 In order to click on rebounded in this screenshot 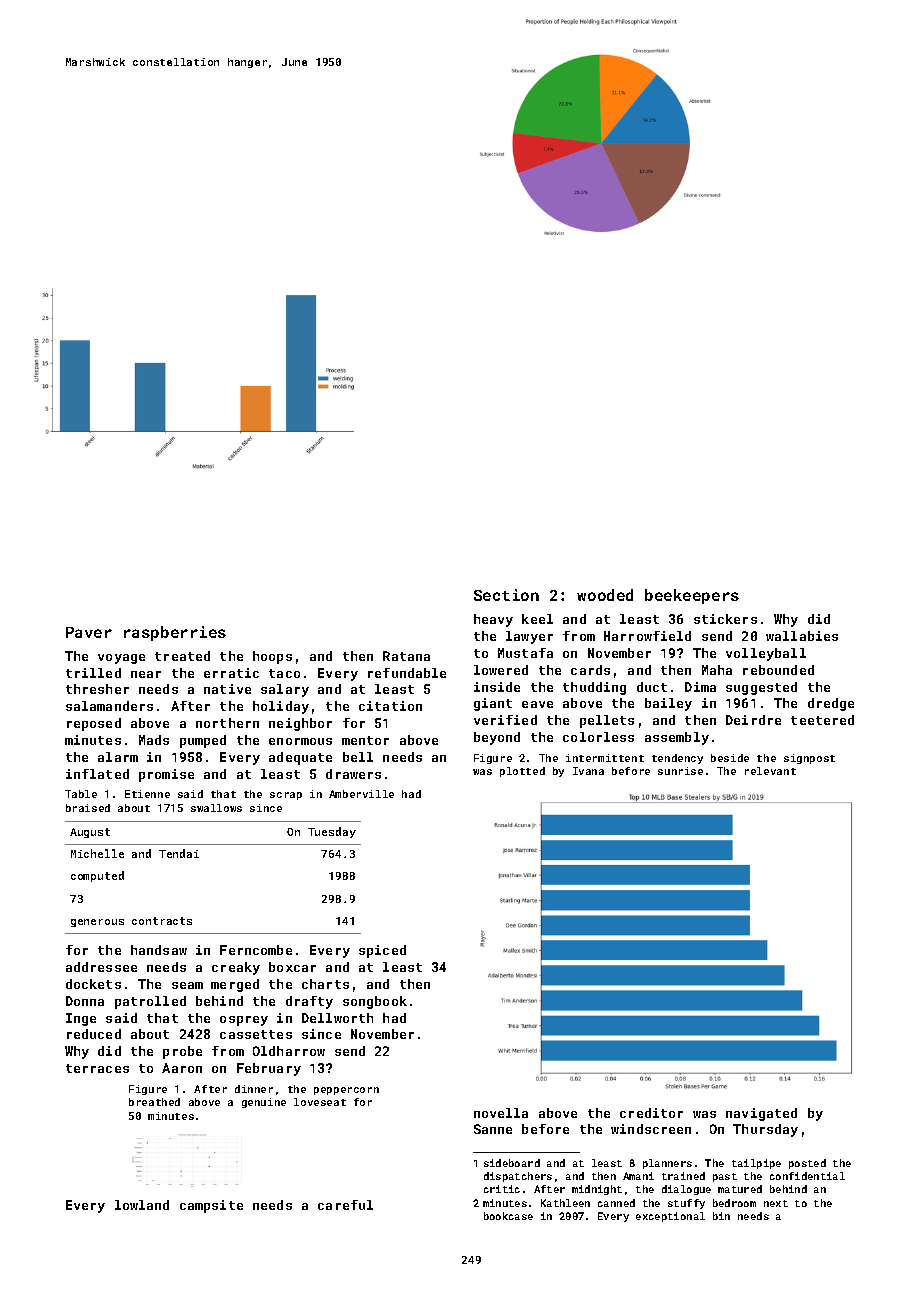, I will do `click(778, 670)`.
